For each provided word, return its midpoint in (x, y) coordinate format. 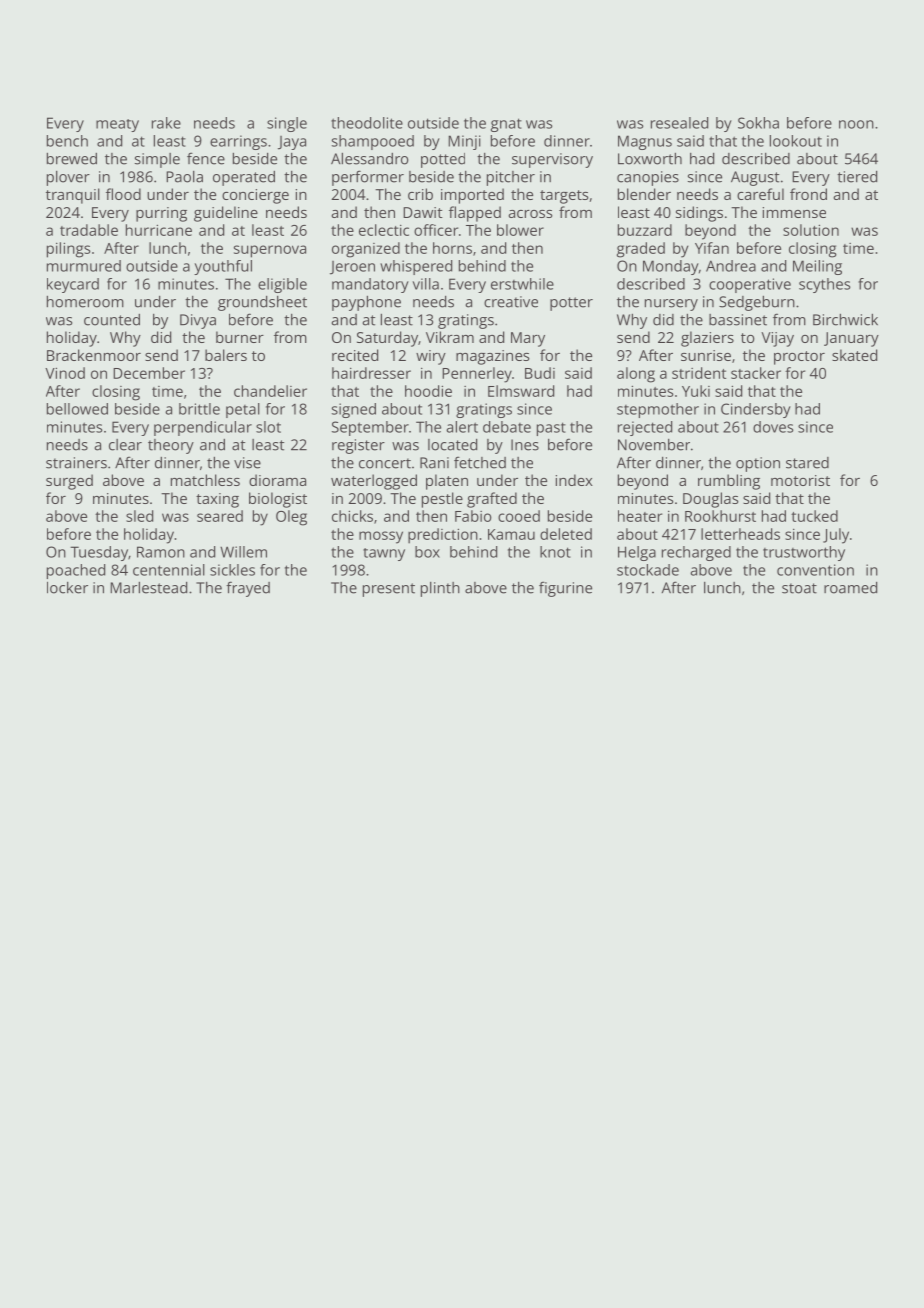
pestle (442, 500)
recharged (696, 553)
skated (854, 355)
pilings (68, 250)
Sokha (758, 123)
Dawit (423, 212)
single (287, 124)
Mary (528, 339)
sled (139, 516)
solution (811, 230)
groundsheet (262, 303)
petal (243, 410)
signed (354, 410)
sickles (232, 570)
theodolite (367, 123)
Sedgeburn (757, 303)
